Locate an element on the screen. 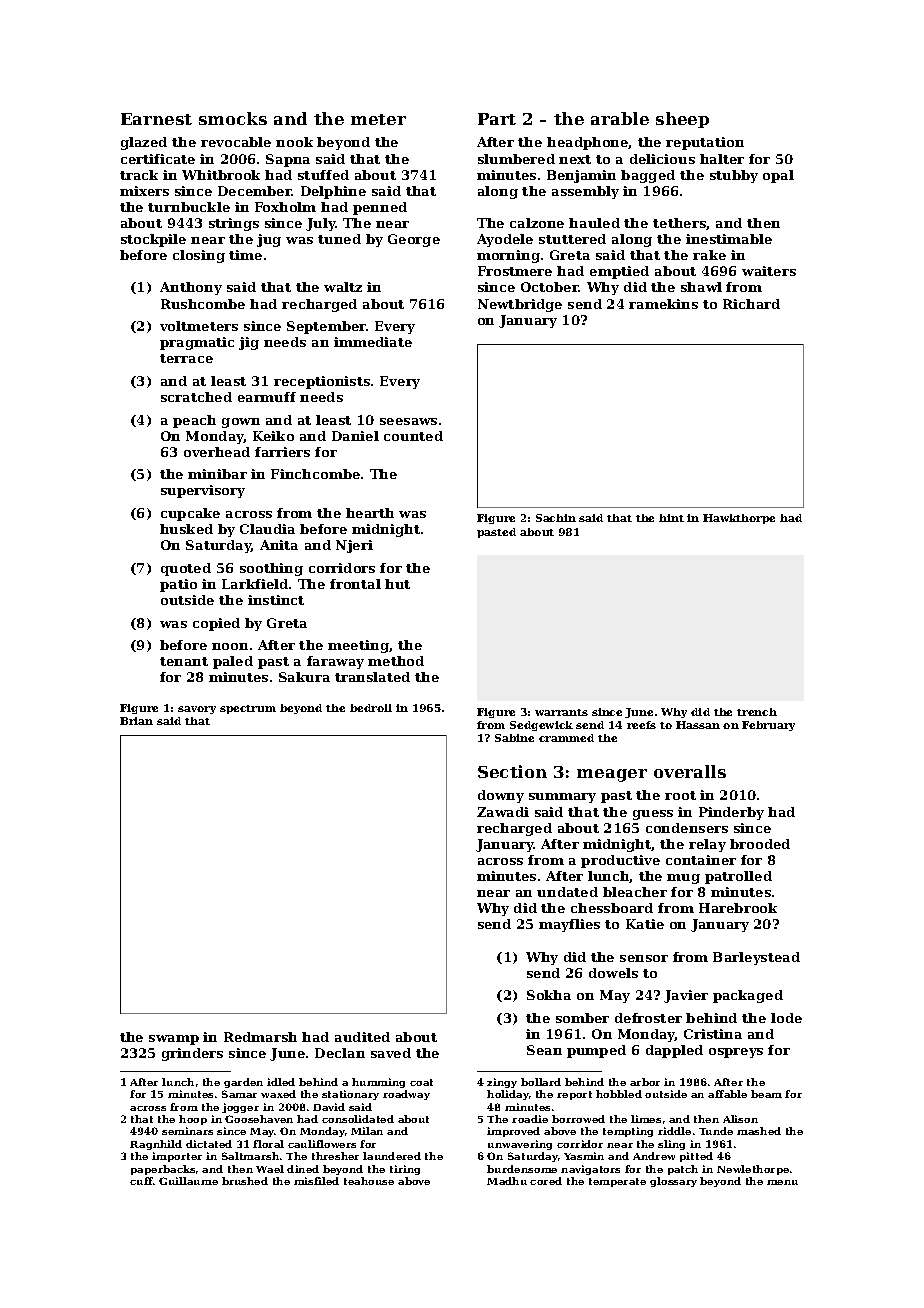 The image size is (924, 1308). waiters is located at coordinates (769, 271).
